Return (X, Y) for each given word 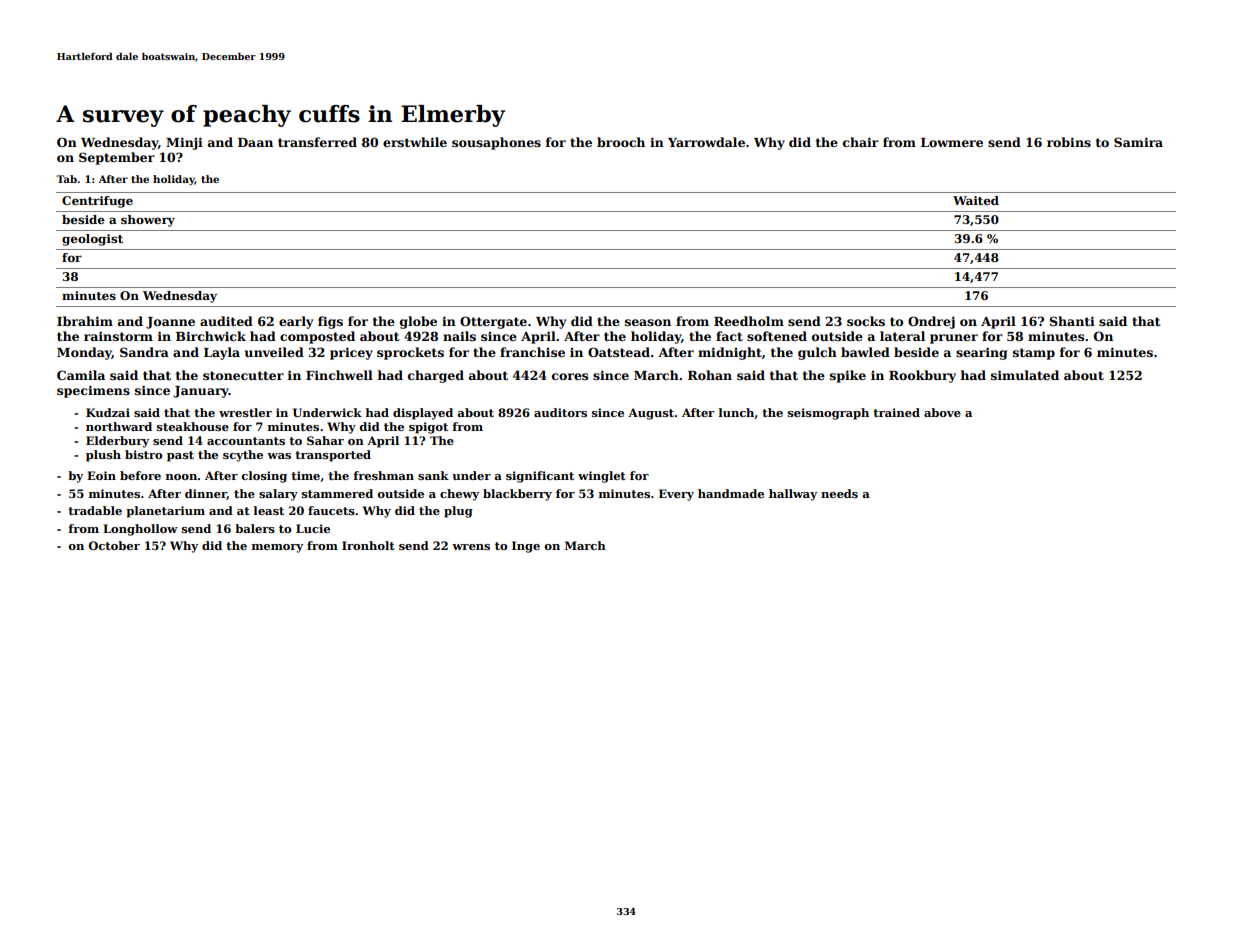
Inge (526, 547)
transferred (317, 142)
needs (839, 493)
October (114, 545)
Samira (1138, 142)
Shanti (1072, 321)
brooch (621, 142)
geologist (92, 240)
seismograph (828, 414)
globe (418, 322)
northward (119, 426)
